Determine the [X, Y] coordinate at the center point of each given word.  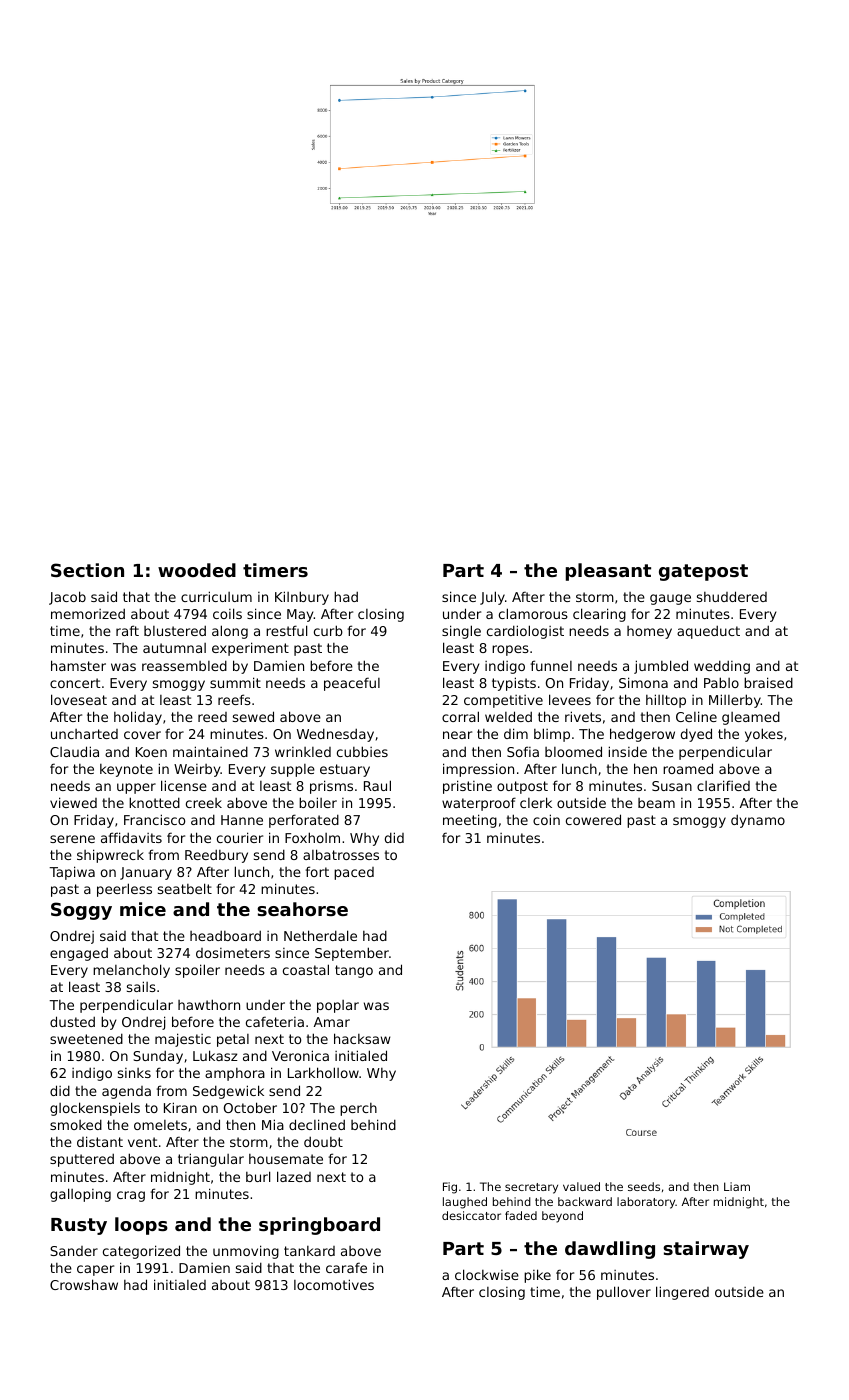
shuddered [732, 596]
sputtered [82, 1160]
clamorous [533, 613]
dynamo [758, 821]
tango [354, 971]
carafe [346, 1267]
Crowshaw [84, 1284]
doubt [323, 1141]
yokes [764, 735]
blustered [175, 630]
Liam [737, 1186]
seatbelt [185, 888]
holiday [138, 718]
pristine [467, 787]
